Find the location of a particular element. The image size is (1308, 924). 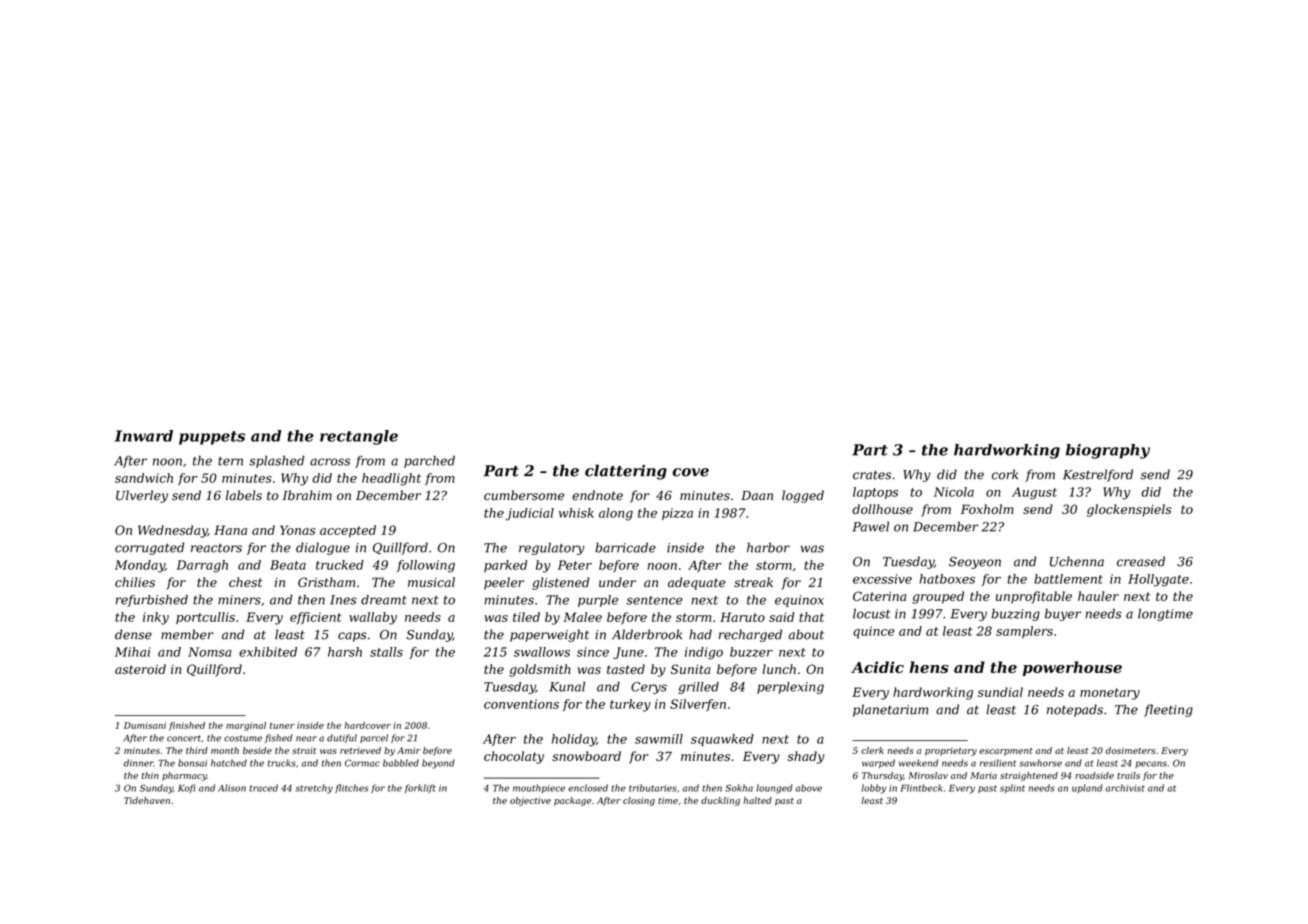

Kestrelford is located at coordinates (1098, 475).
